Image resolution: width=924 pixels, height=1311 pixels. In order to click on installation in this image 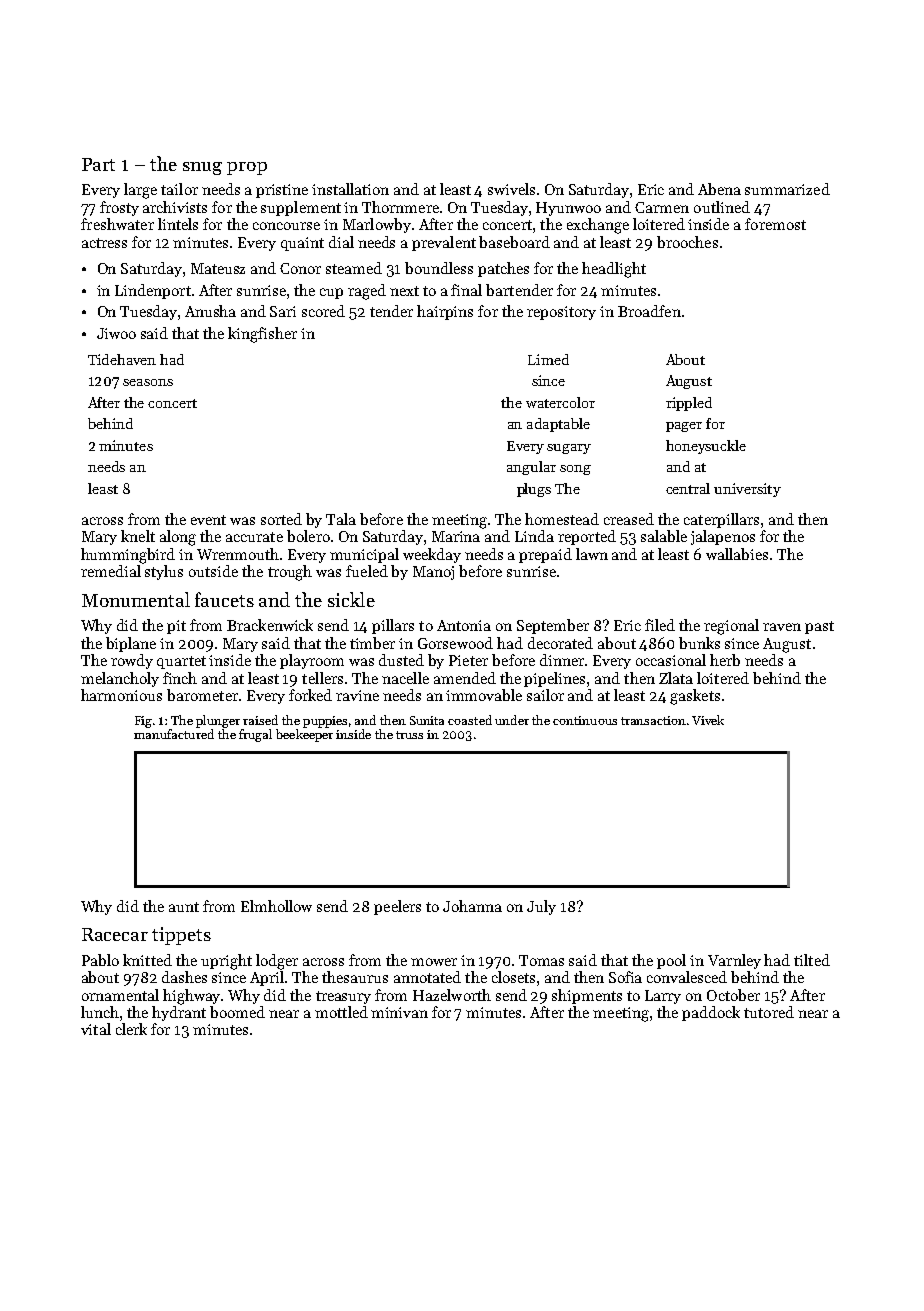, I will do `click(350, 189)`.
